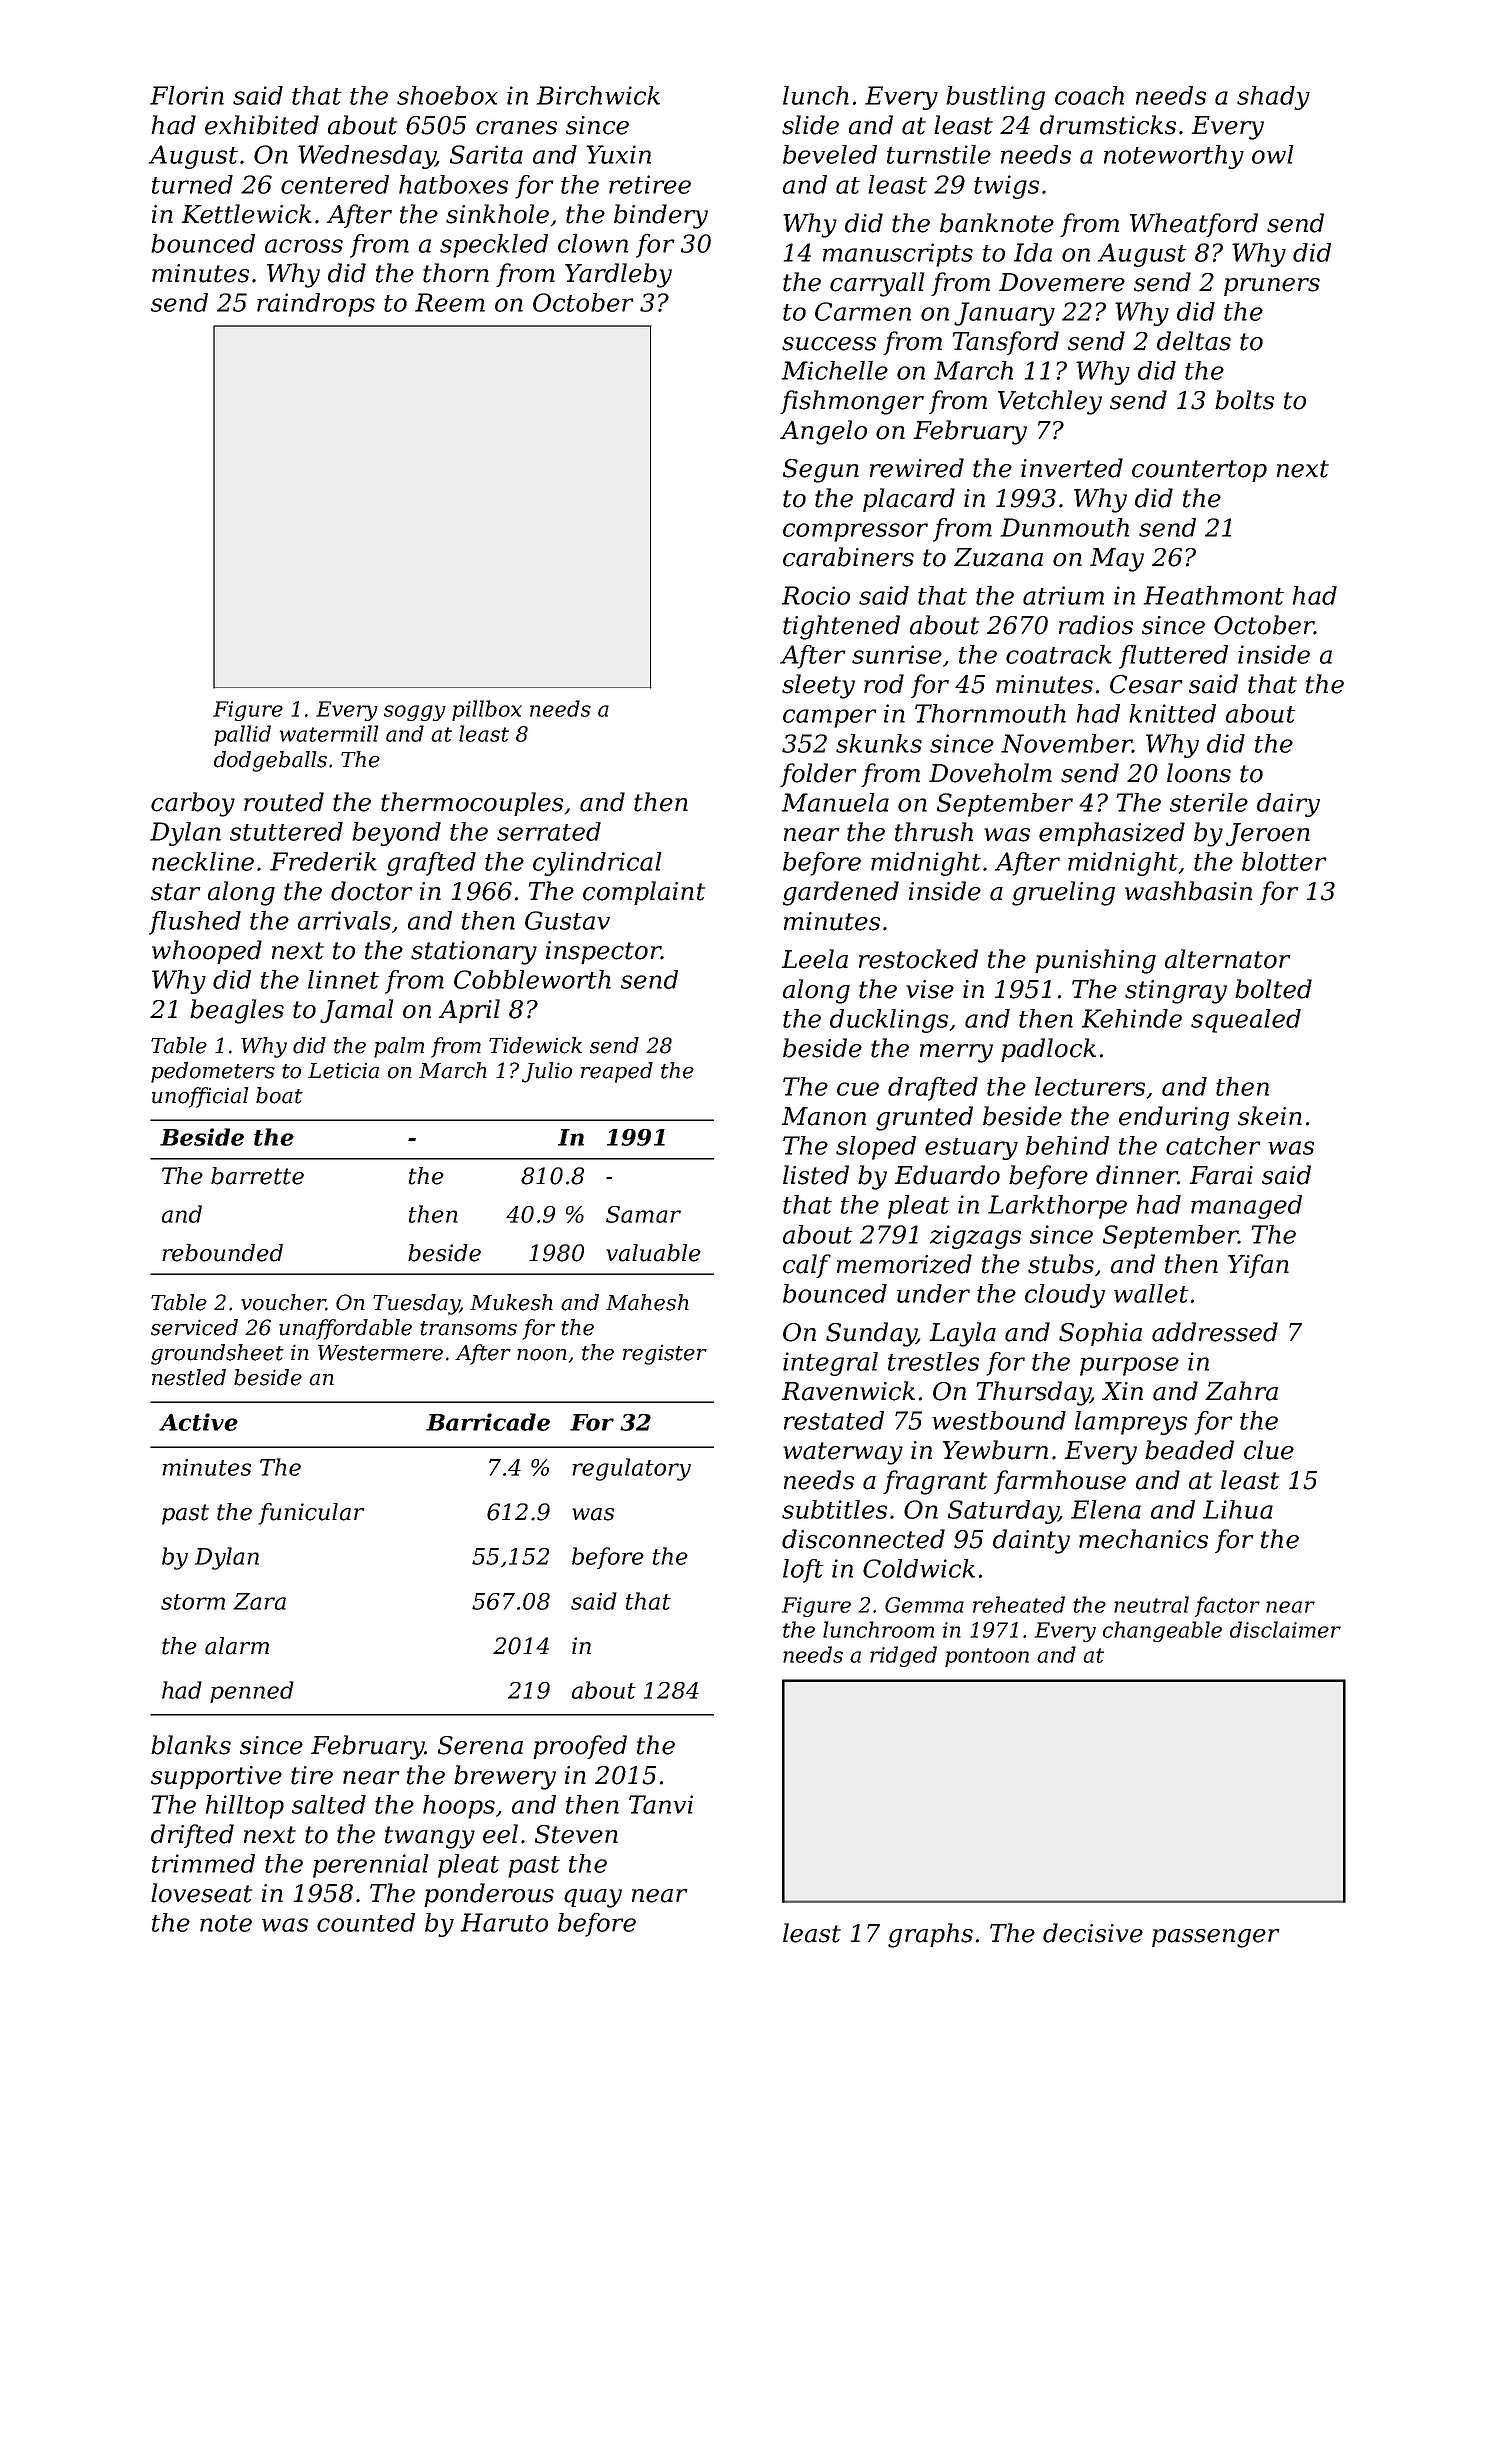  Describe the element at coordinates (823, 432) in the document. I see `Angelo` at that location.
